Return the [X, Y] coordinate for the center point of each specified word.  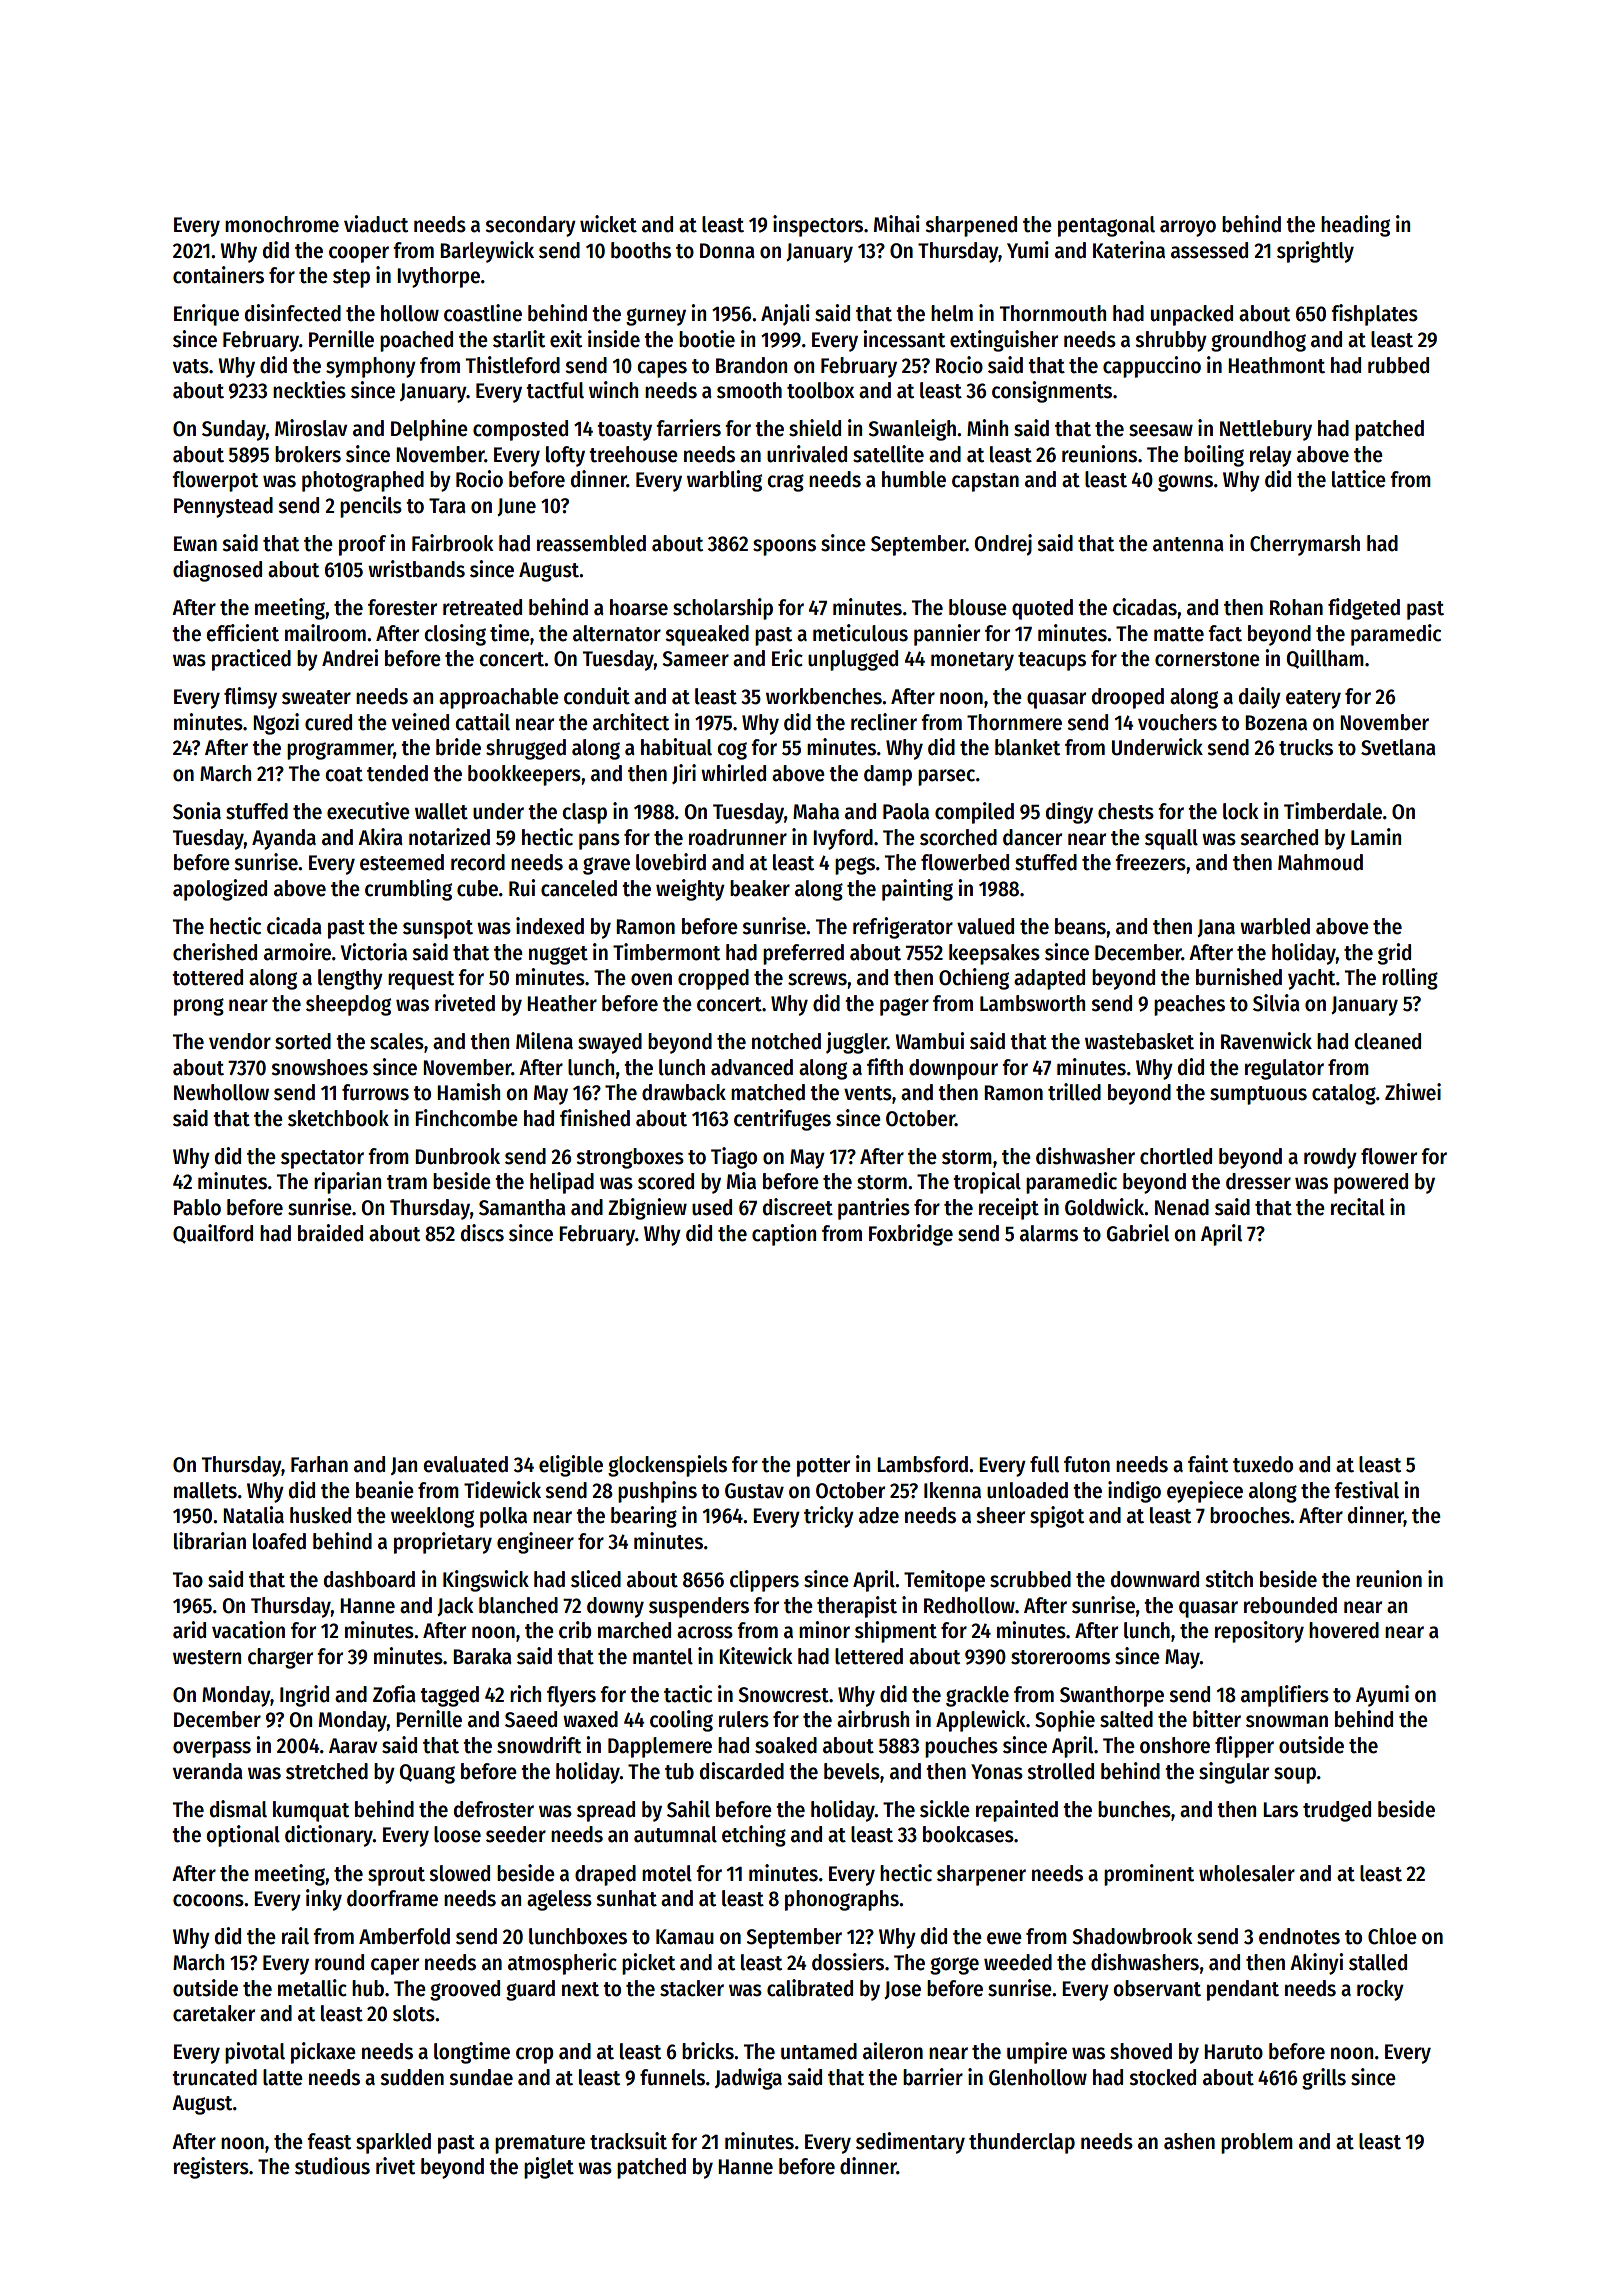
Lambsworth [1032, 1003]
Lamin [1376, 837]
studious [332, 2166]
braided [330, 1233]
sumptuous [1258, 1095]
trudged [1337, 1811]
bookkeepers [524, 775]
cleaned [1387, 1041]
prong [199, 1007]
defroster [494, 1809]
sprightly [1315, 252]
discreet [798, 1207]
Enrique [206, 315]
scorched [958, 837]
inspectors [818, 226]
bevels [852, 1771]
